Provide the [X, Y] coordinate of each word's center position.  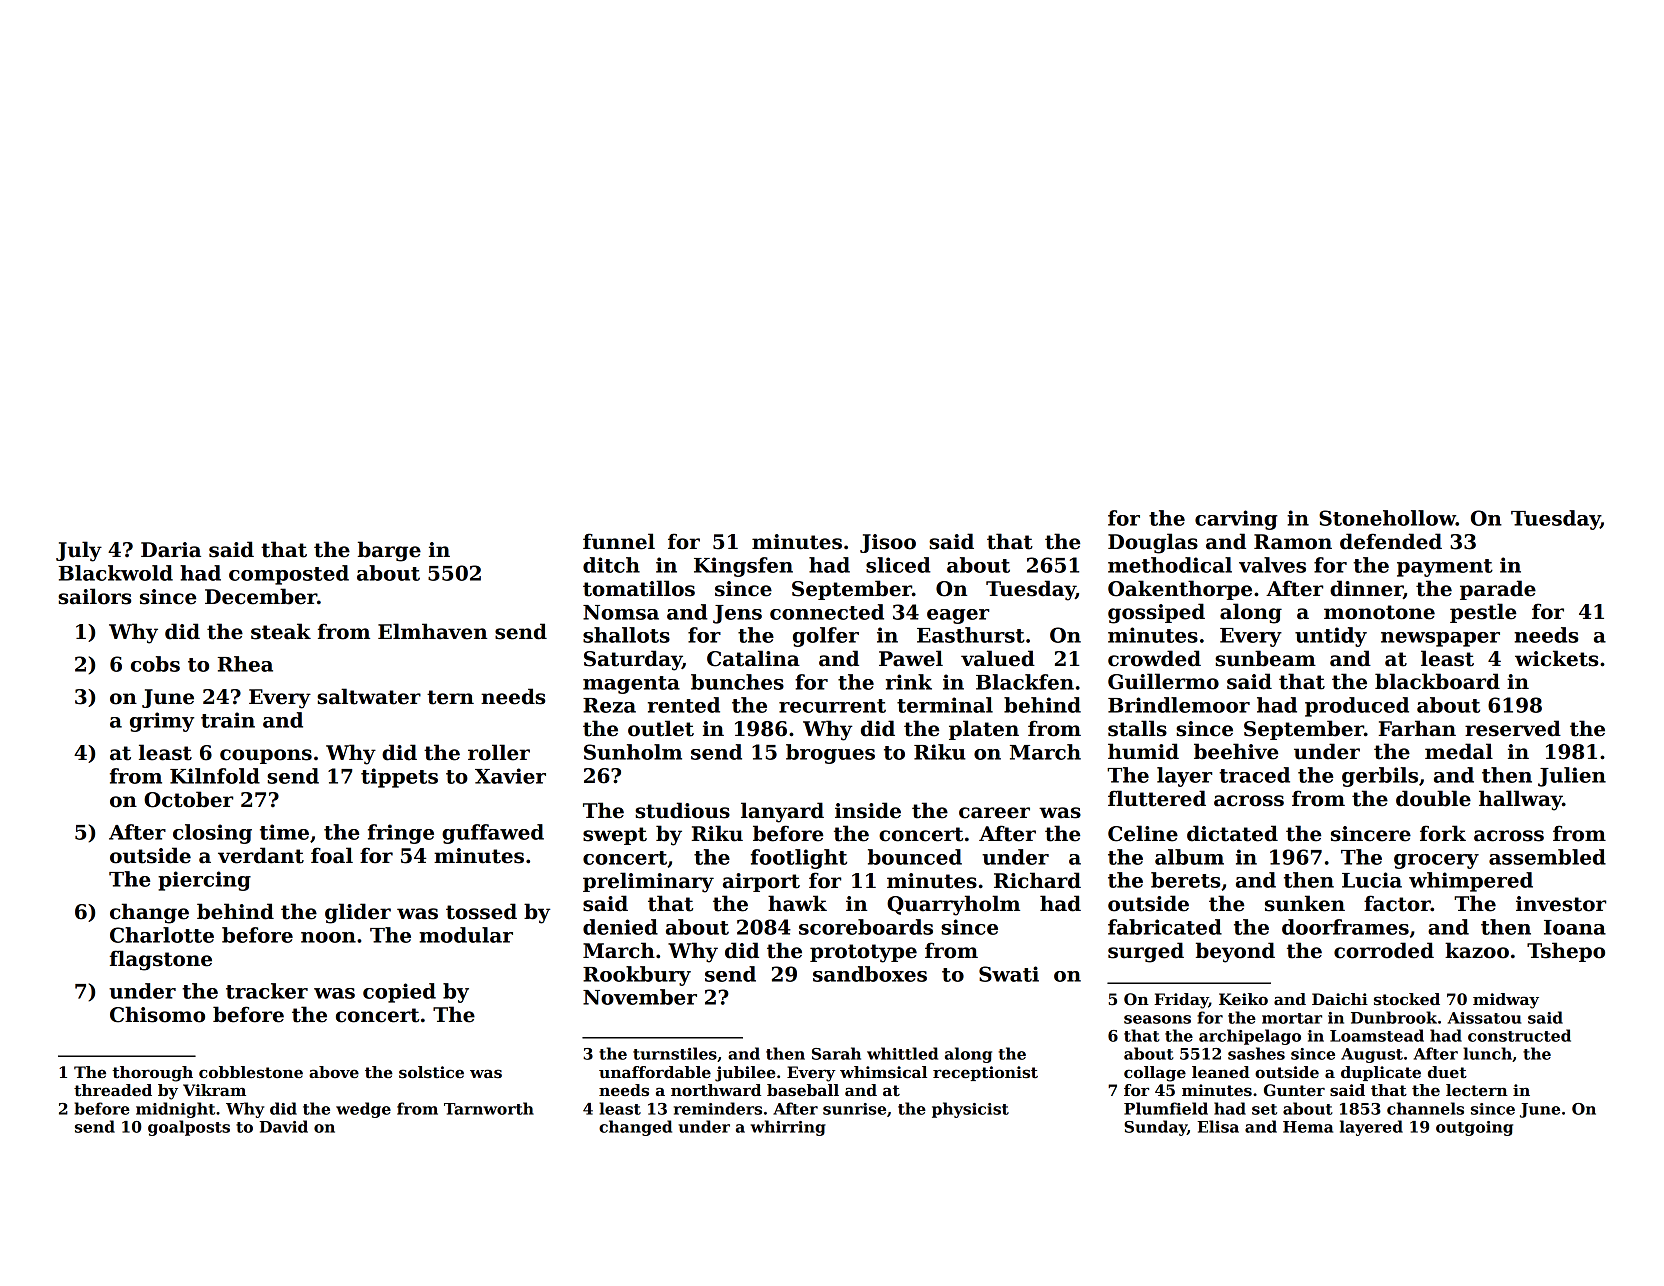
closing [212, 834]
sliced [898, 565]
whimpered [1471, 882]
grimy [162, 722]
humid [1143, 751]
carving [1236, 520]
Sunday [1155, 1128]
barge [389, 551]
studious [682, 810]
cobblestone [251, 1072]
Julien [1572, 777]
